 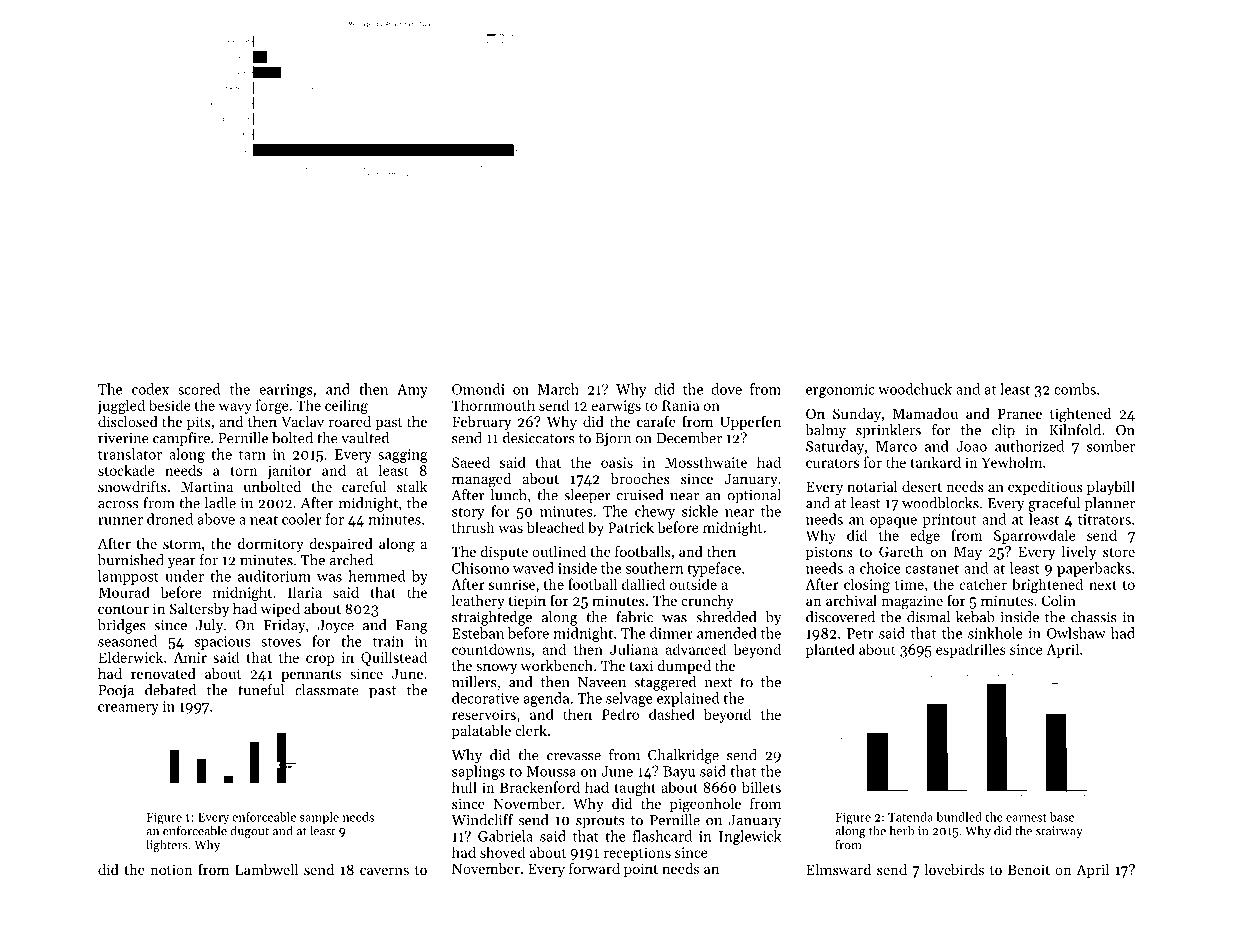 What do you see at coordinates (893, 522) in the screenshot?
I see `opaque` at bounding box center [893, 522].
